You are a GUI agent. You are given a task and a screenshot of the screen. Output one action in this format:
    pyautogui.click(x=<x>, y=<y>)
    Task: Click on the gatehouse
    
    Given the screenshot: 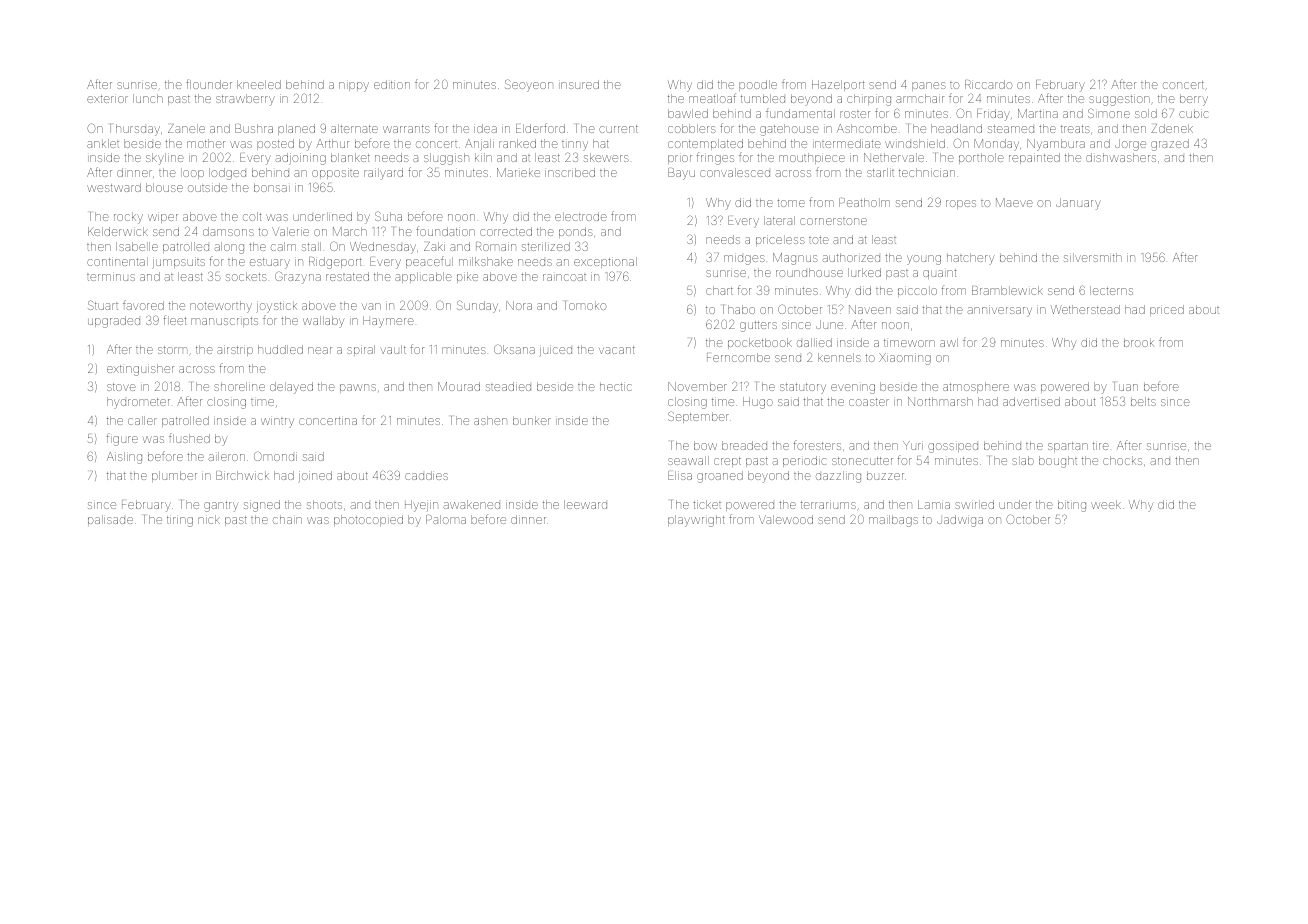 What is the action you would take?
    pyautogui.click(x=789, y=130)
